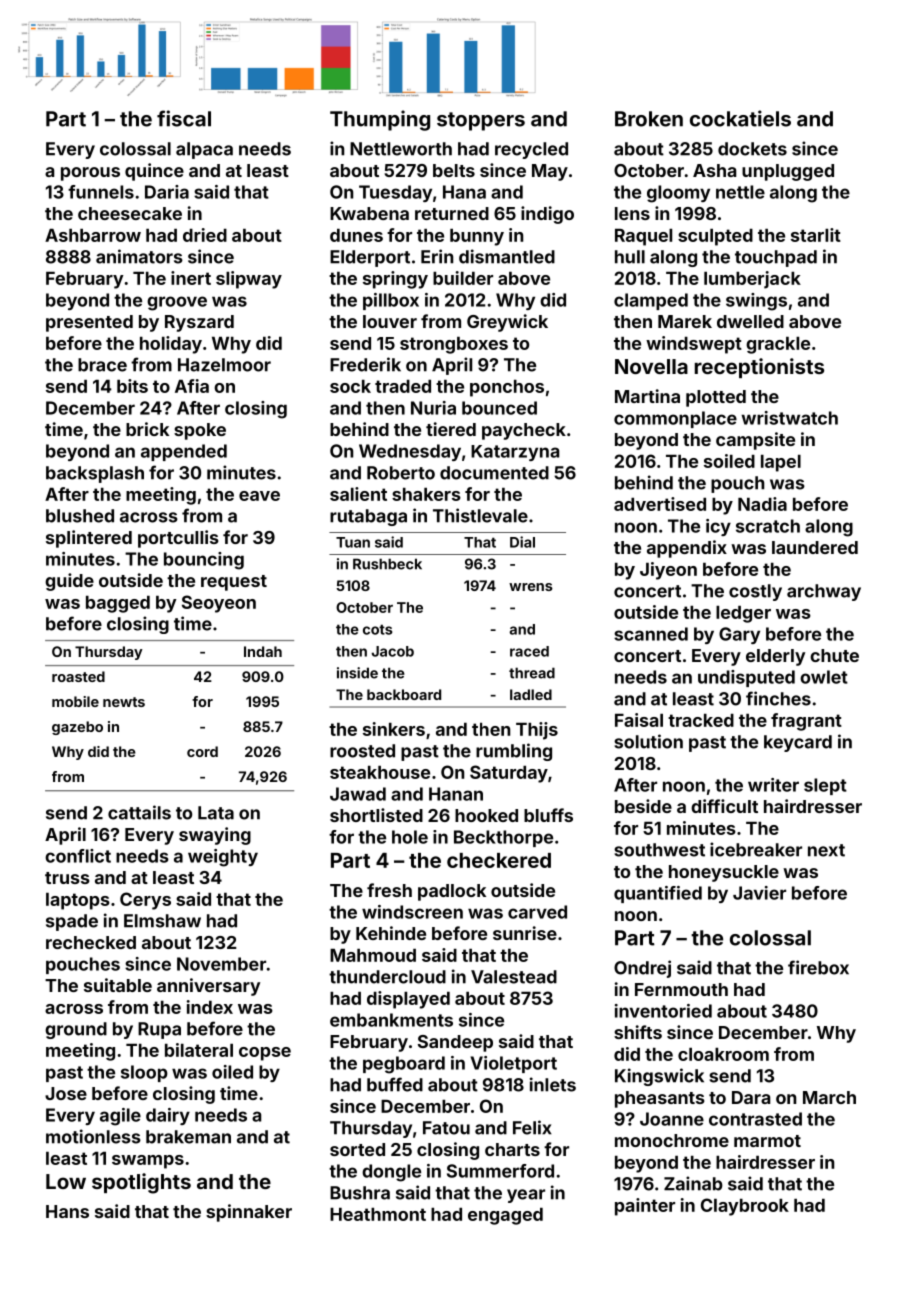 The width and height of the screenshot is (908, 1316). What do you see at coordinates (816, 235) in the screenshot?
I see `starlit` at bounding box center [816, 235].
